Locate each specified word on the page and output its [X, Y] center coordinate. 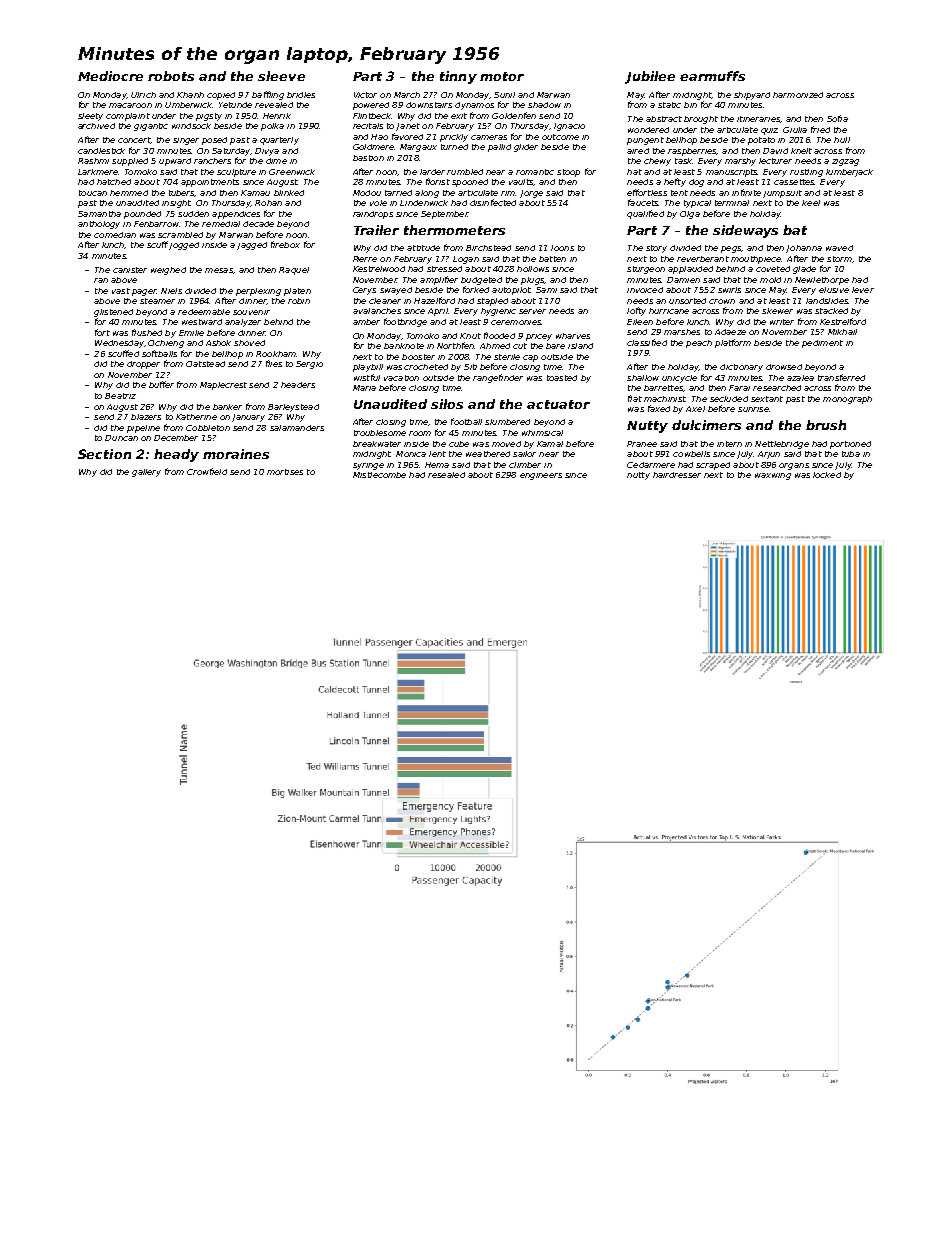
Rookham [276, 354]
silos [447, 404]
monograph [847, 400]
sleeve [281, 76]
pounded [142, 215]
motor [502, 76]
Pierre [365, 259]
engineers [541, 476]
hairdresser [677, 475]
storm [839, 259]
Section [104, 454]
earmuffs [712, 76]
